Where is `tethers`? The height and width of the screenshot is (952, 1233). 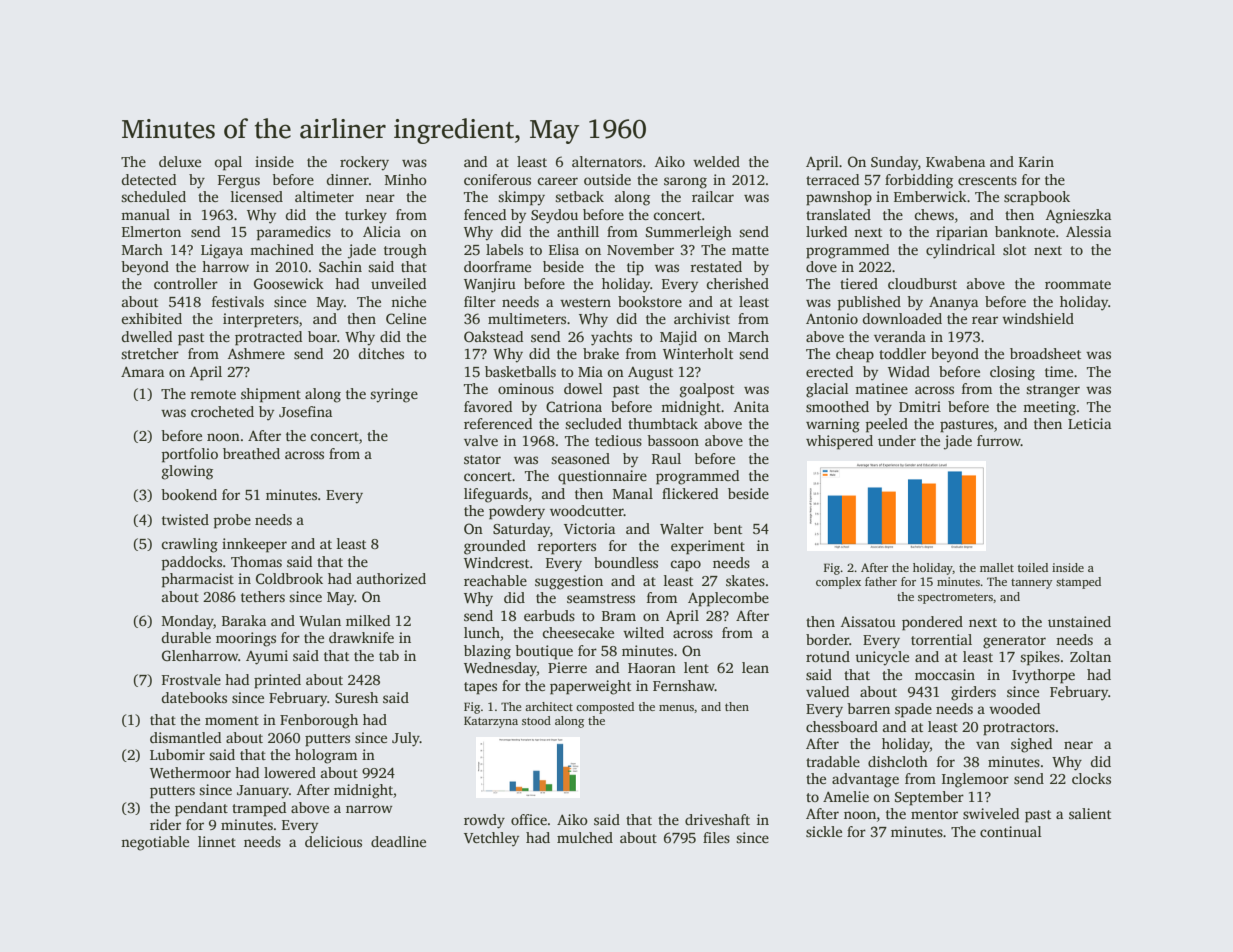
tethers is located at coordinates (263, 596).
